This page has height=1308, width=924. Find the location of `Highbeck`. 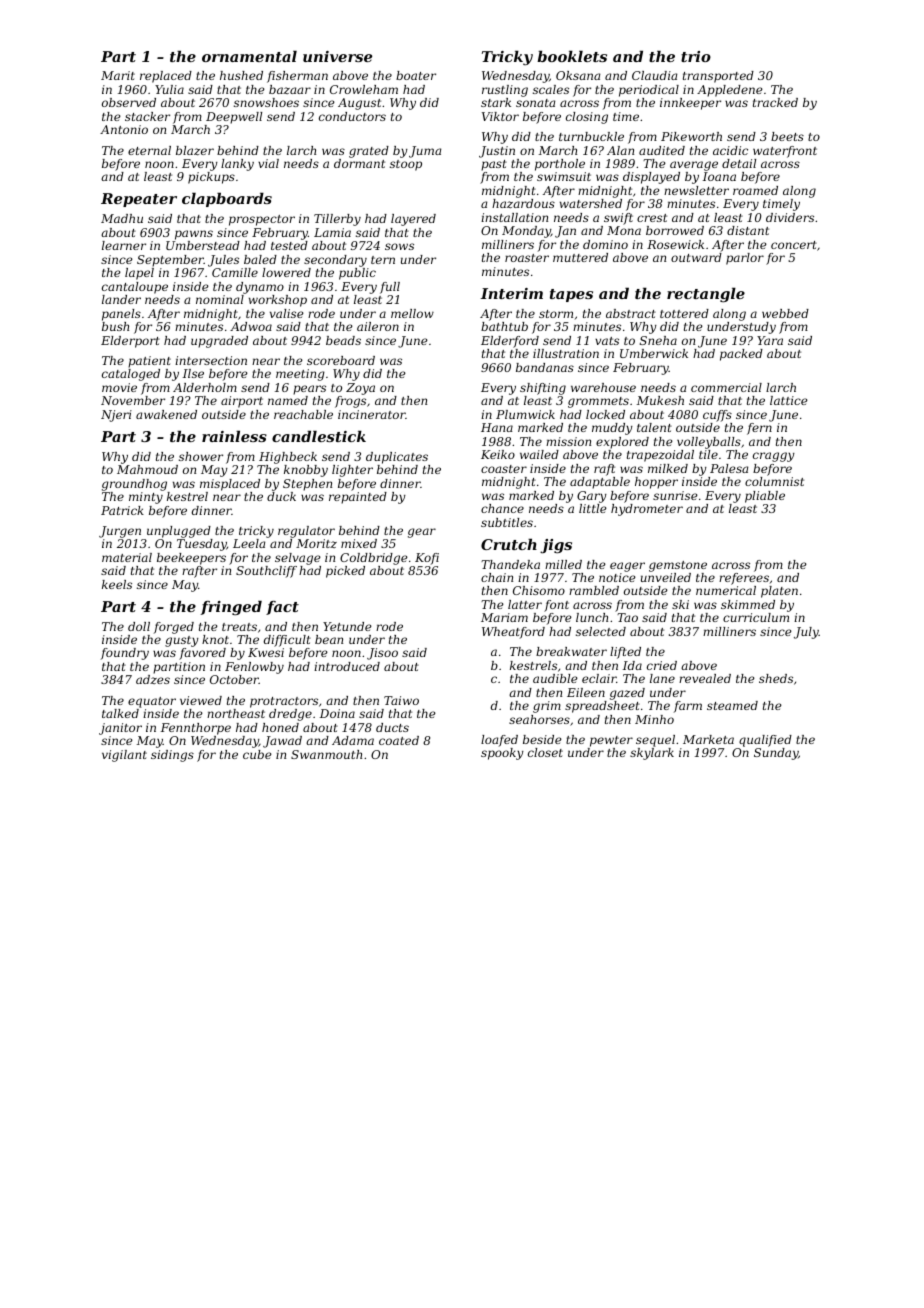

Highbeck is located at coordinates (288, 458).
